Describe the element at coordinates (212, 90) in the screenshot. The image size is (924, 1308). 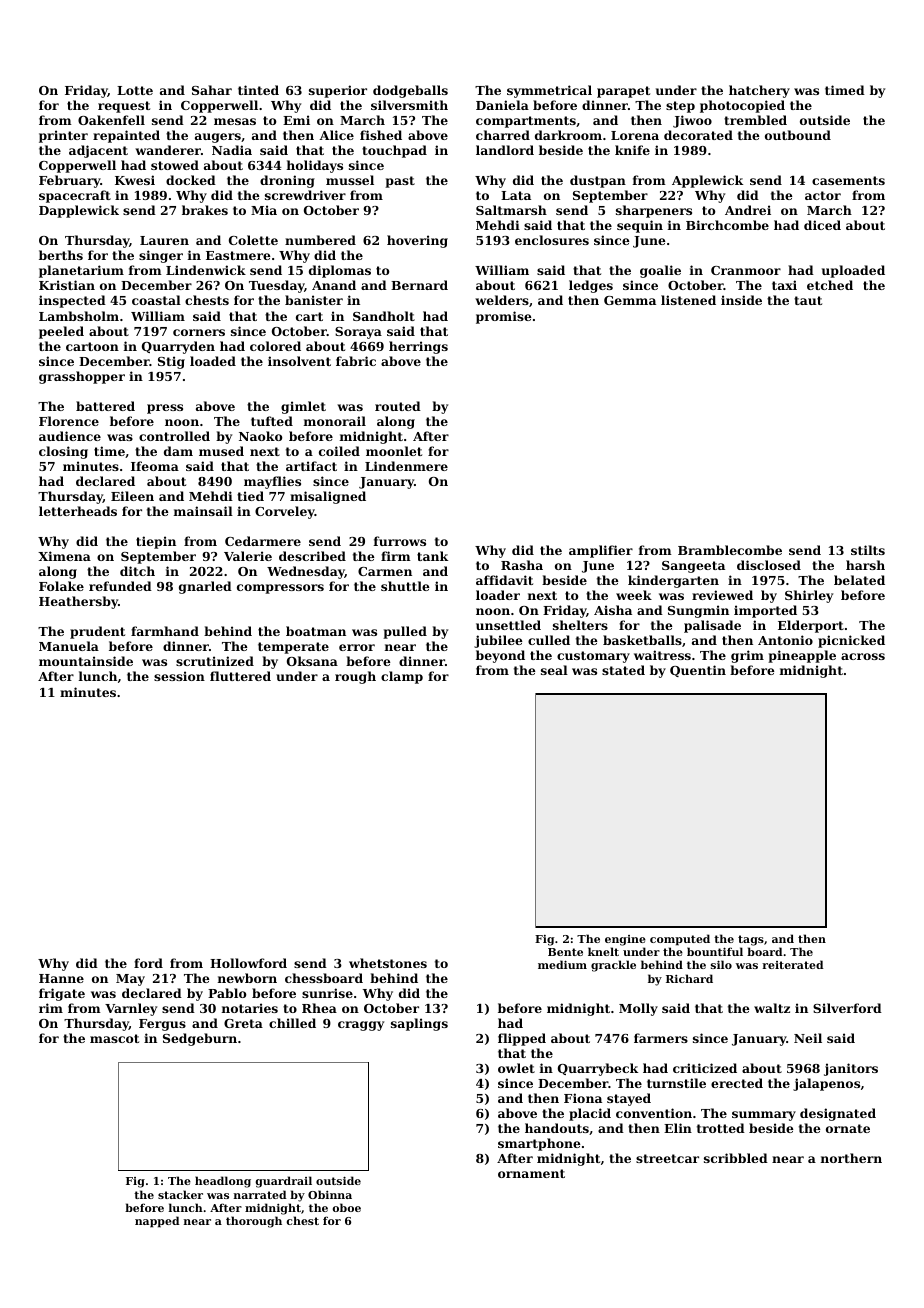
I see `Sahar` at that location.
